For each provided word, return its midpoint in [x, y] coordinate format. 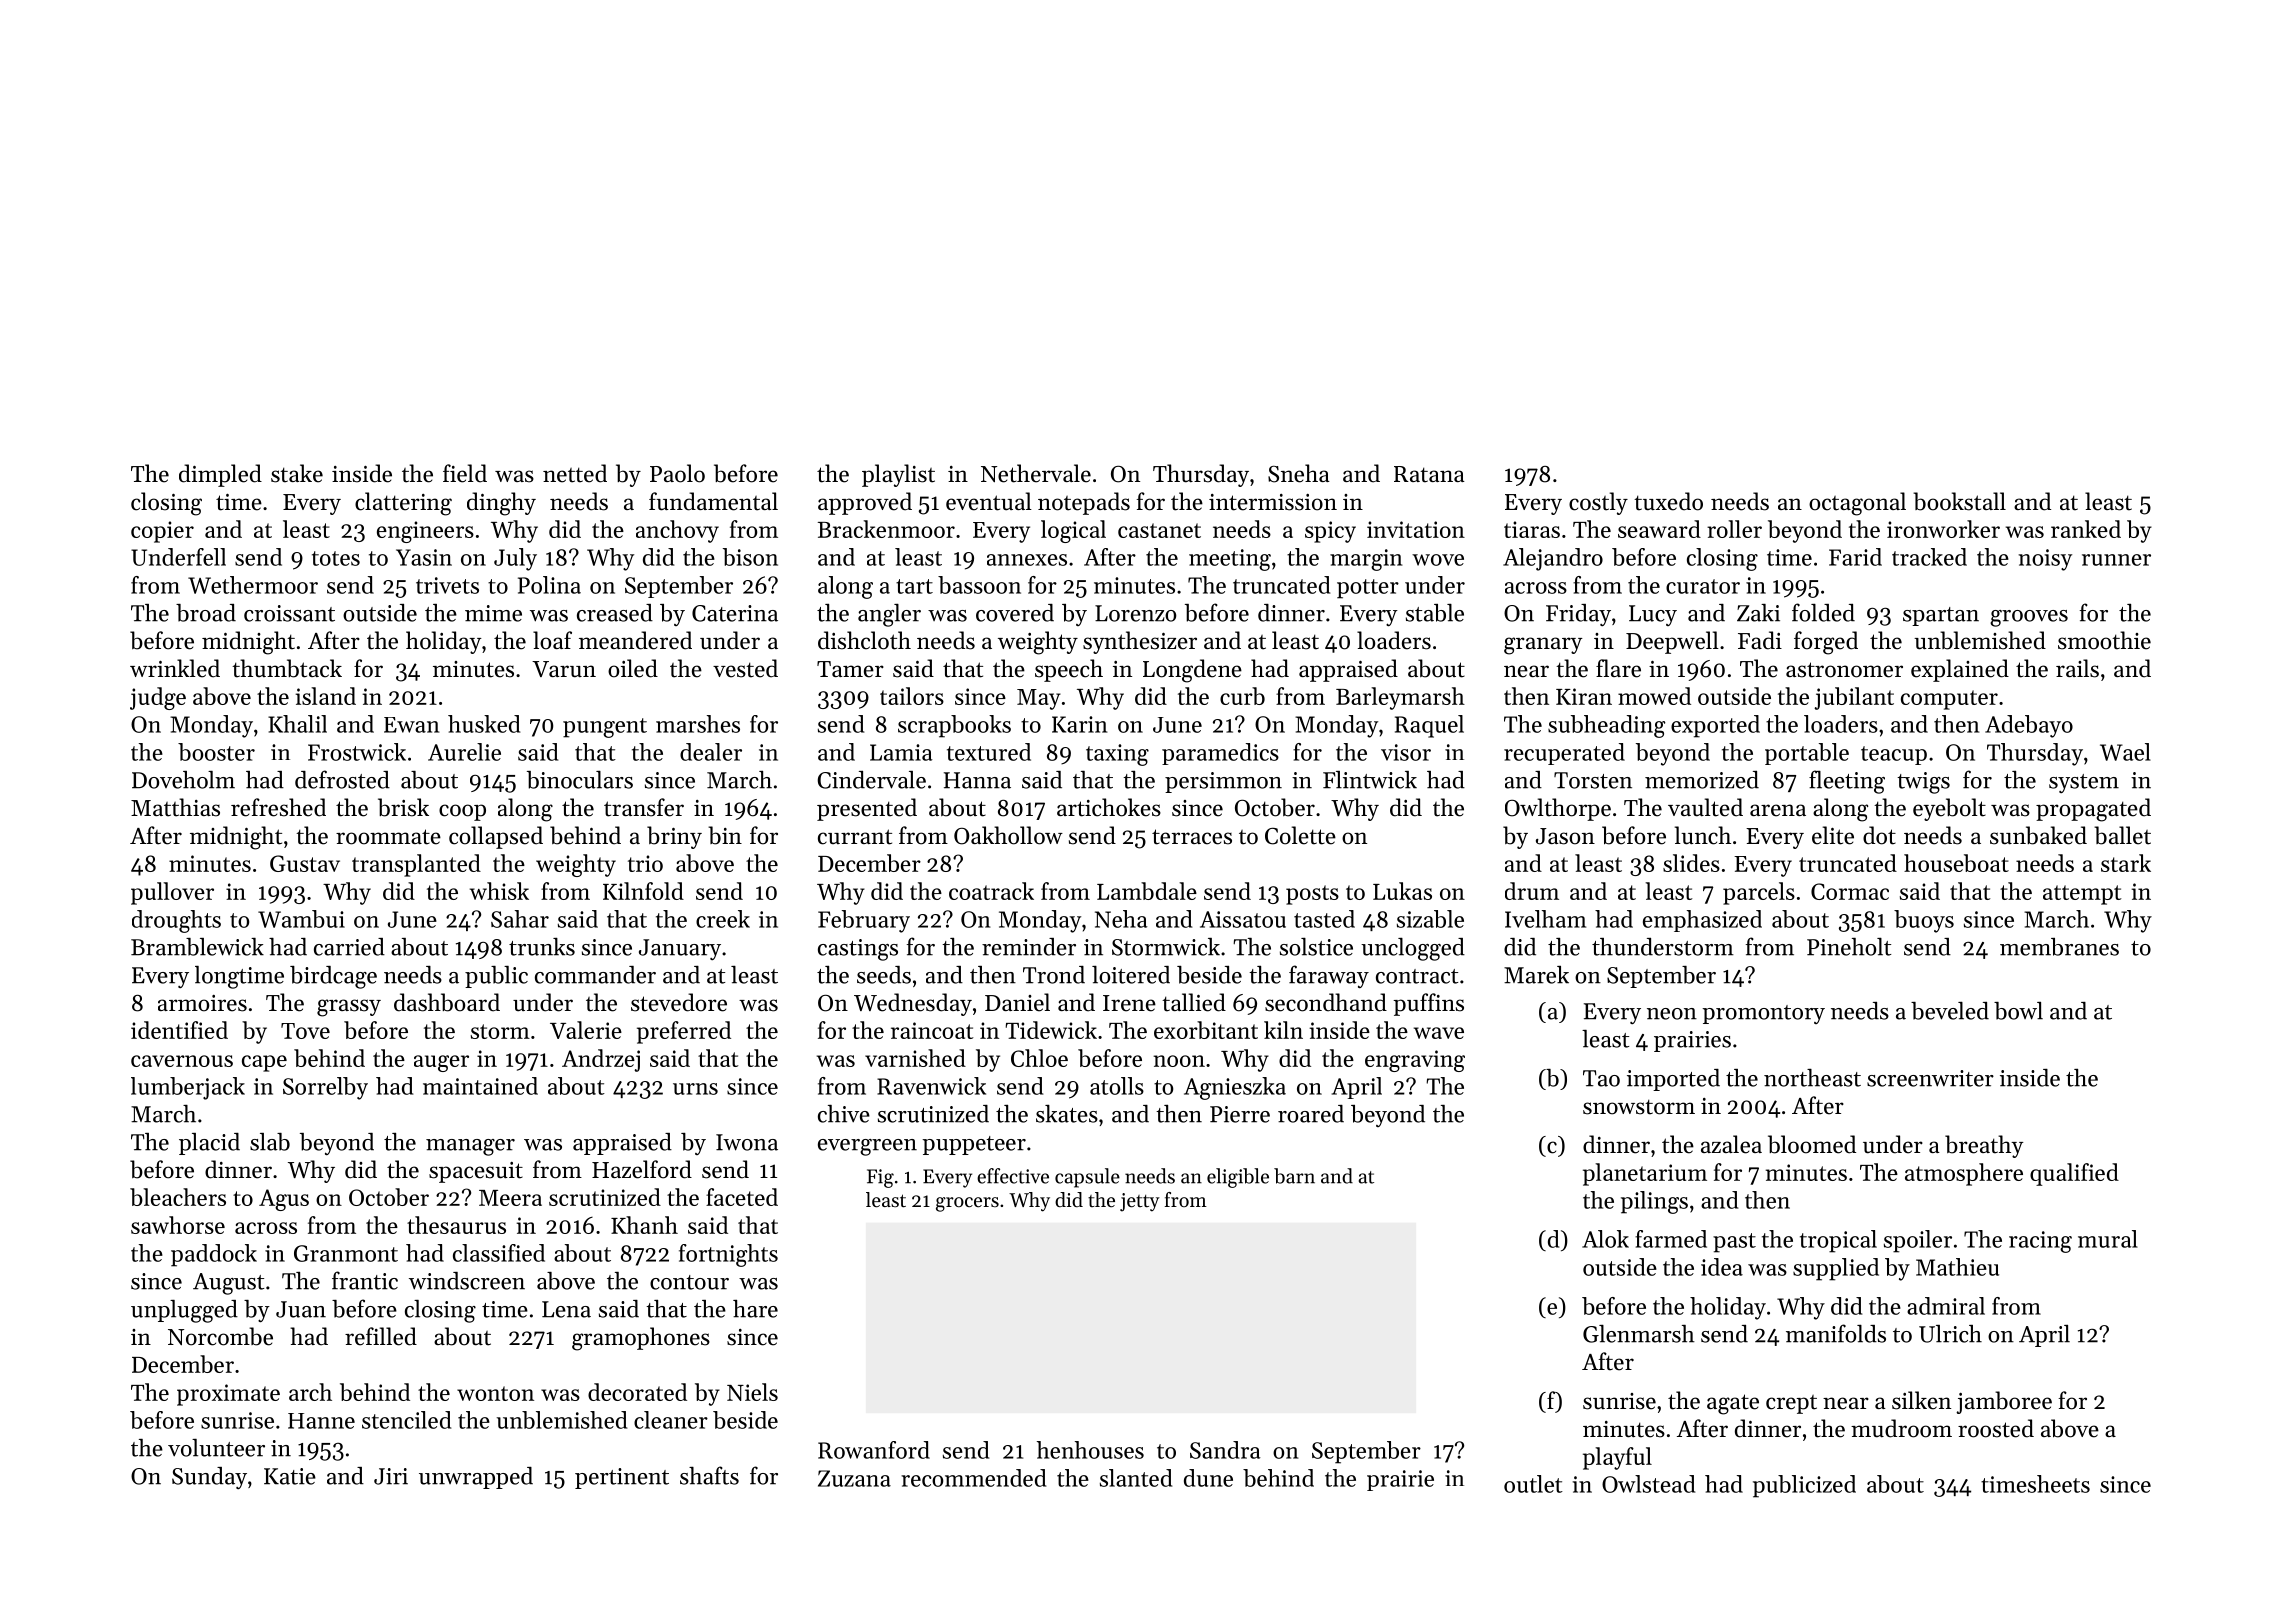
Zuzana [854, 1478]
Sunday [209, 1478]
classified [499, 1253]
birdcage [333, 977]
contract [1417, 976]
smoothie [2104, 640]
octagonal [1857, 504]
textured [989, 752]
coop [462, 812]
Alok [1605, 1239]
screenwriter [1930, 1078]
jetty [1140, 1202]
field [465, 473]
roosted [1996, 1428]
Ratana [1429, 474]
